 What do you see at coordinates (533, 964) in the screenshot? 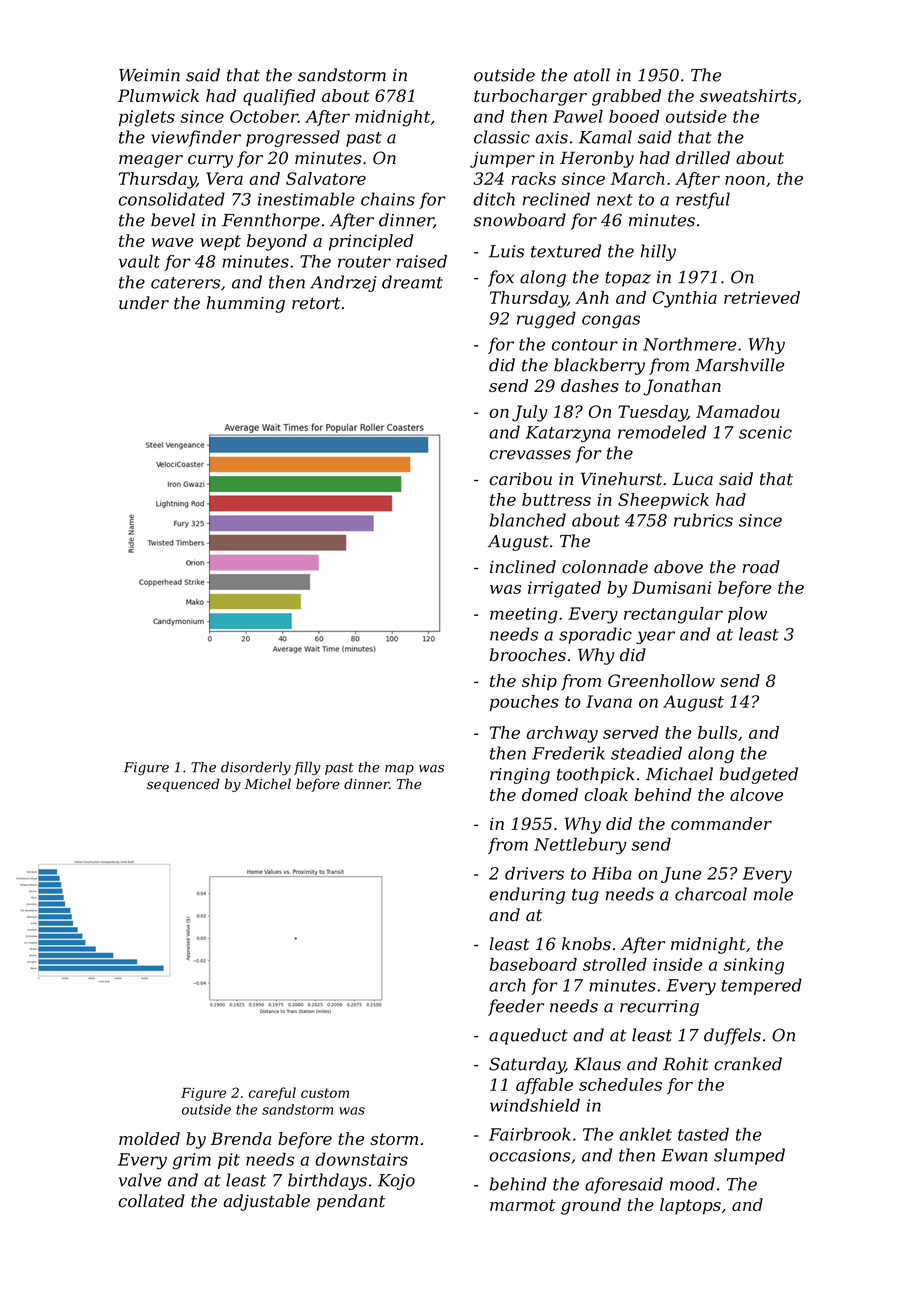
I see `baseboard` at bounding box center [533, 964].
